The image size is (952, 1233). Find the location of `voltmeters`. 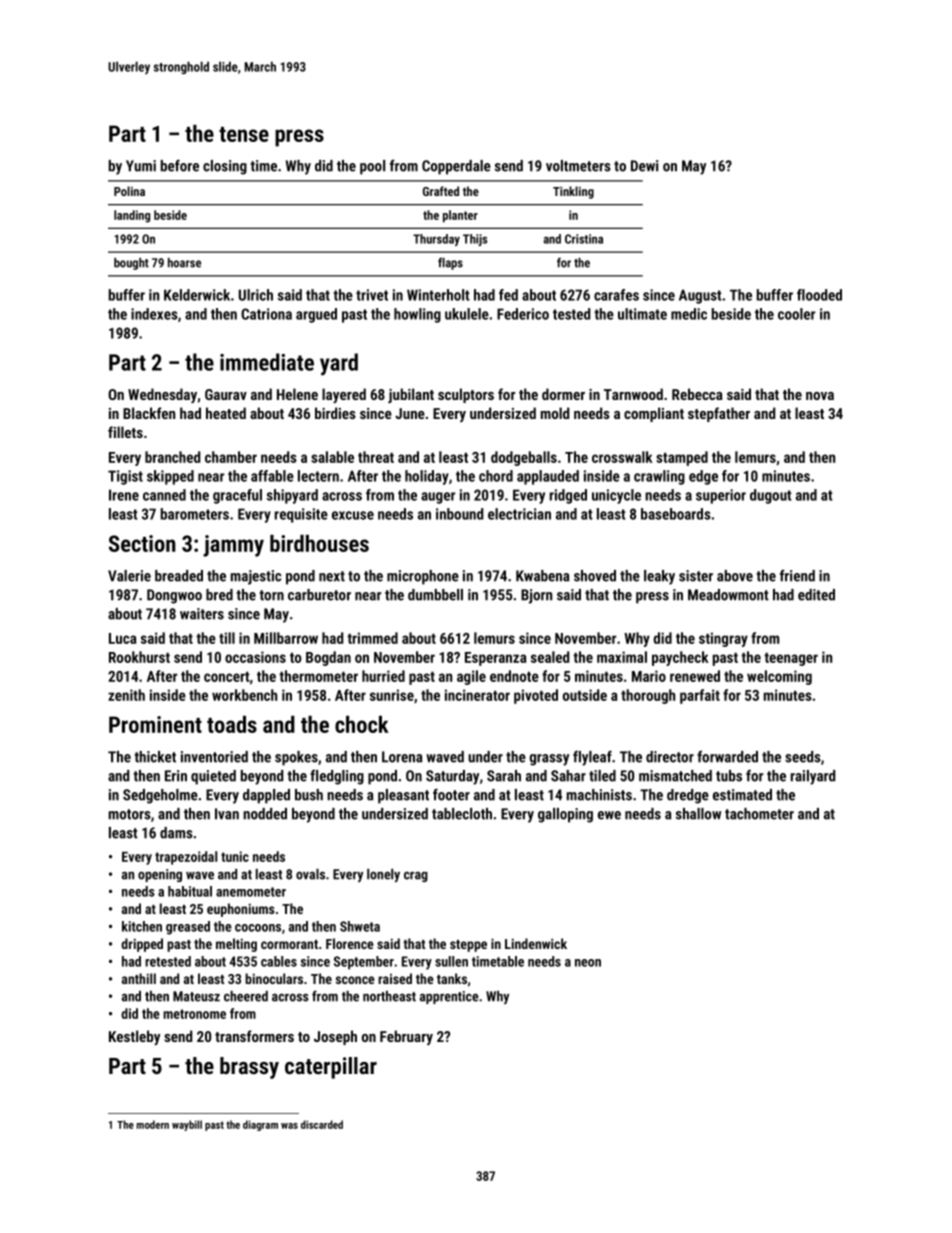

voltmeters is located at coordinates (578, 166).
